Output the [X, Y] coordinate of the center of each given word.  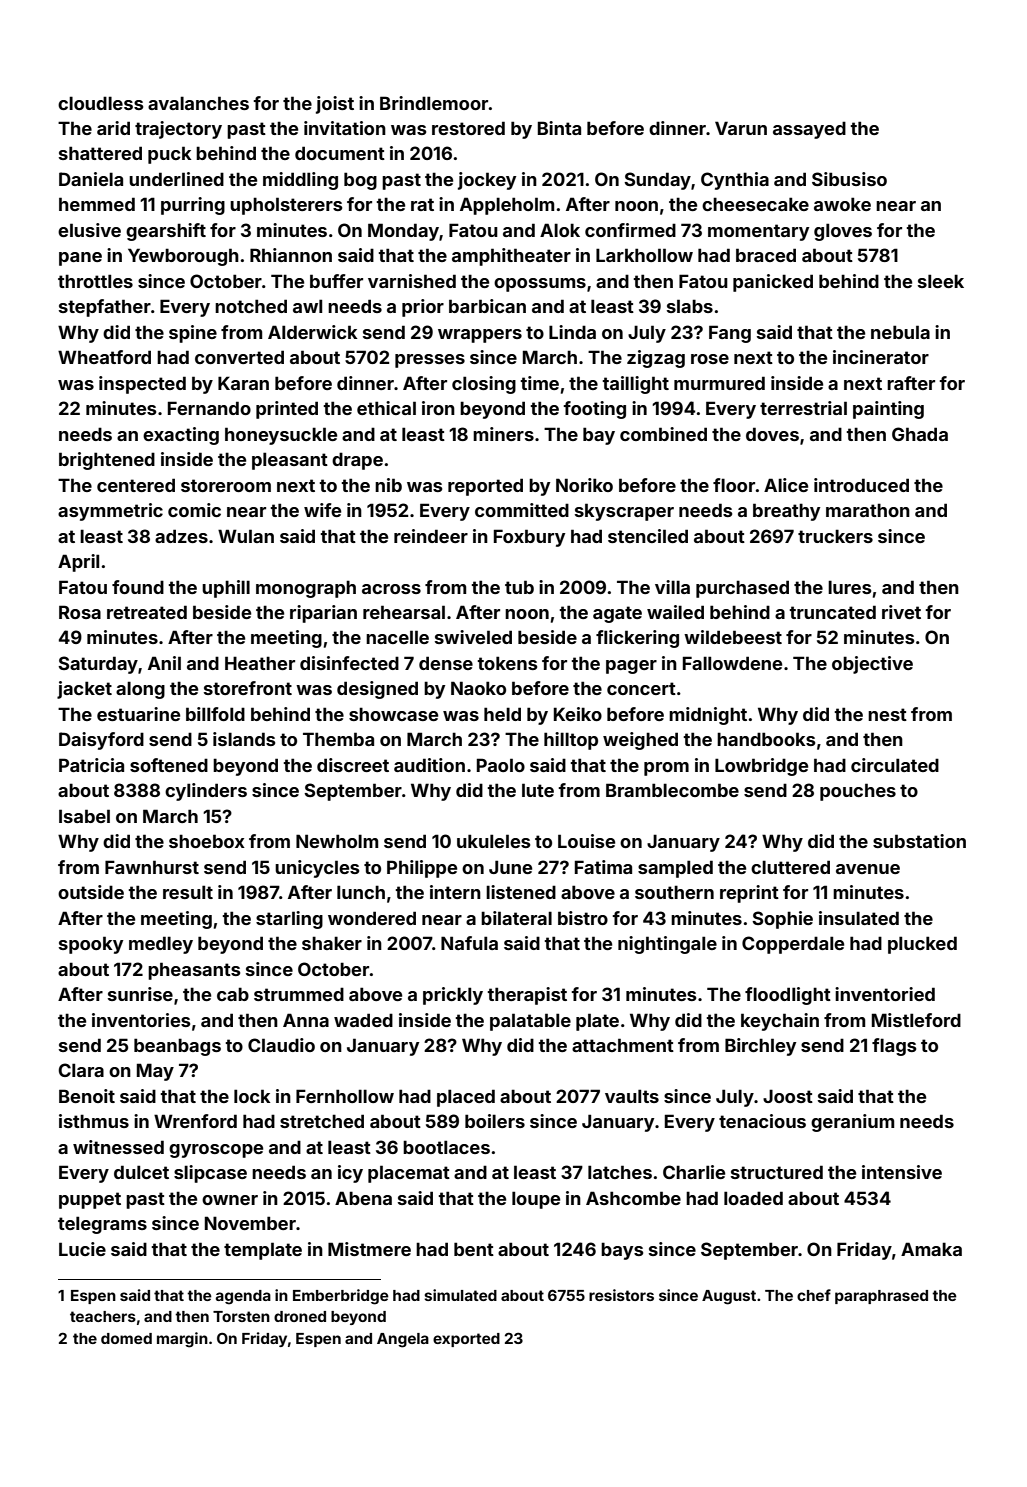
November [250, 1223]
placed [466, 1098]
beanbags [177, 1047]
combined [663, 434]
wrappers [480, 336]
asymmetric [110, 512]
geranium [852, 1123]
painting [888, 410]
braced [766, 255]
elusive [89, 230]
